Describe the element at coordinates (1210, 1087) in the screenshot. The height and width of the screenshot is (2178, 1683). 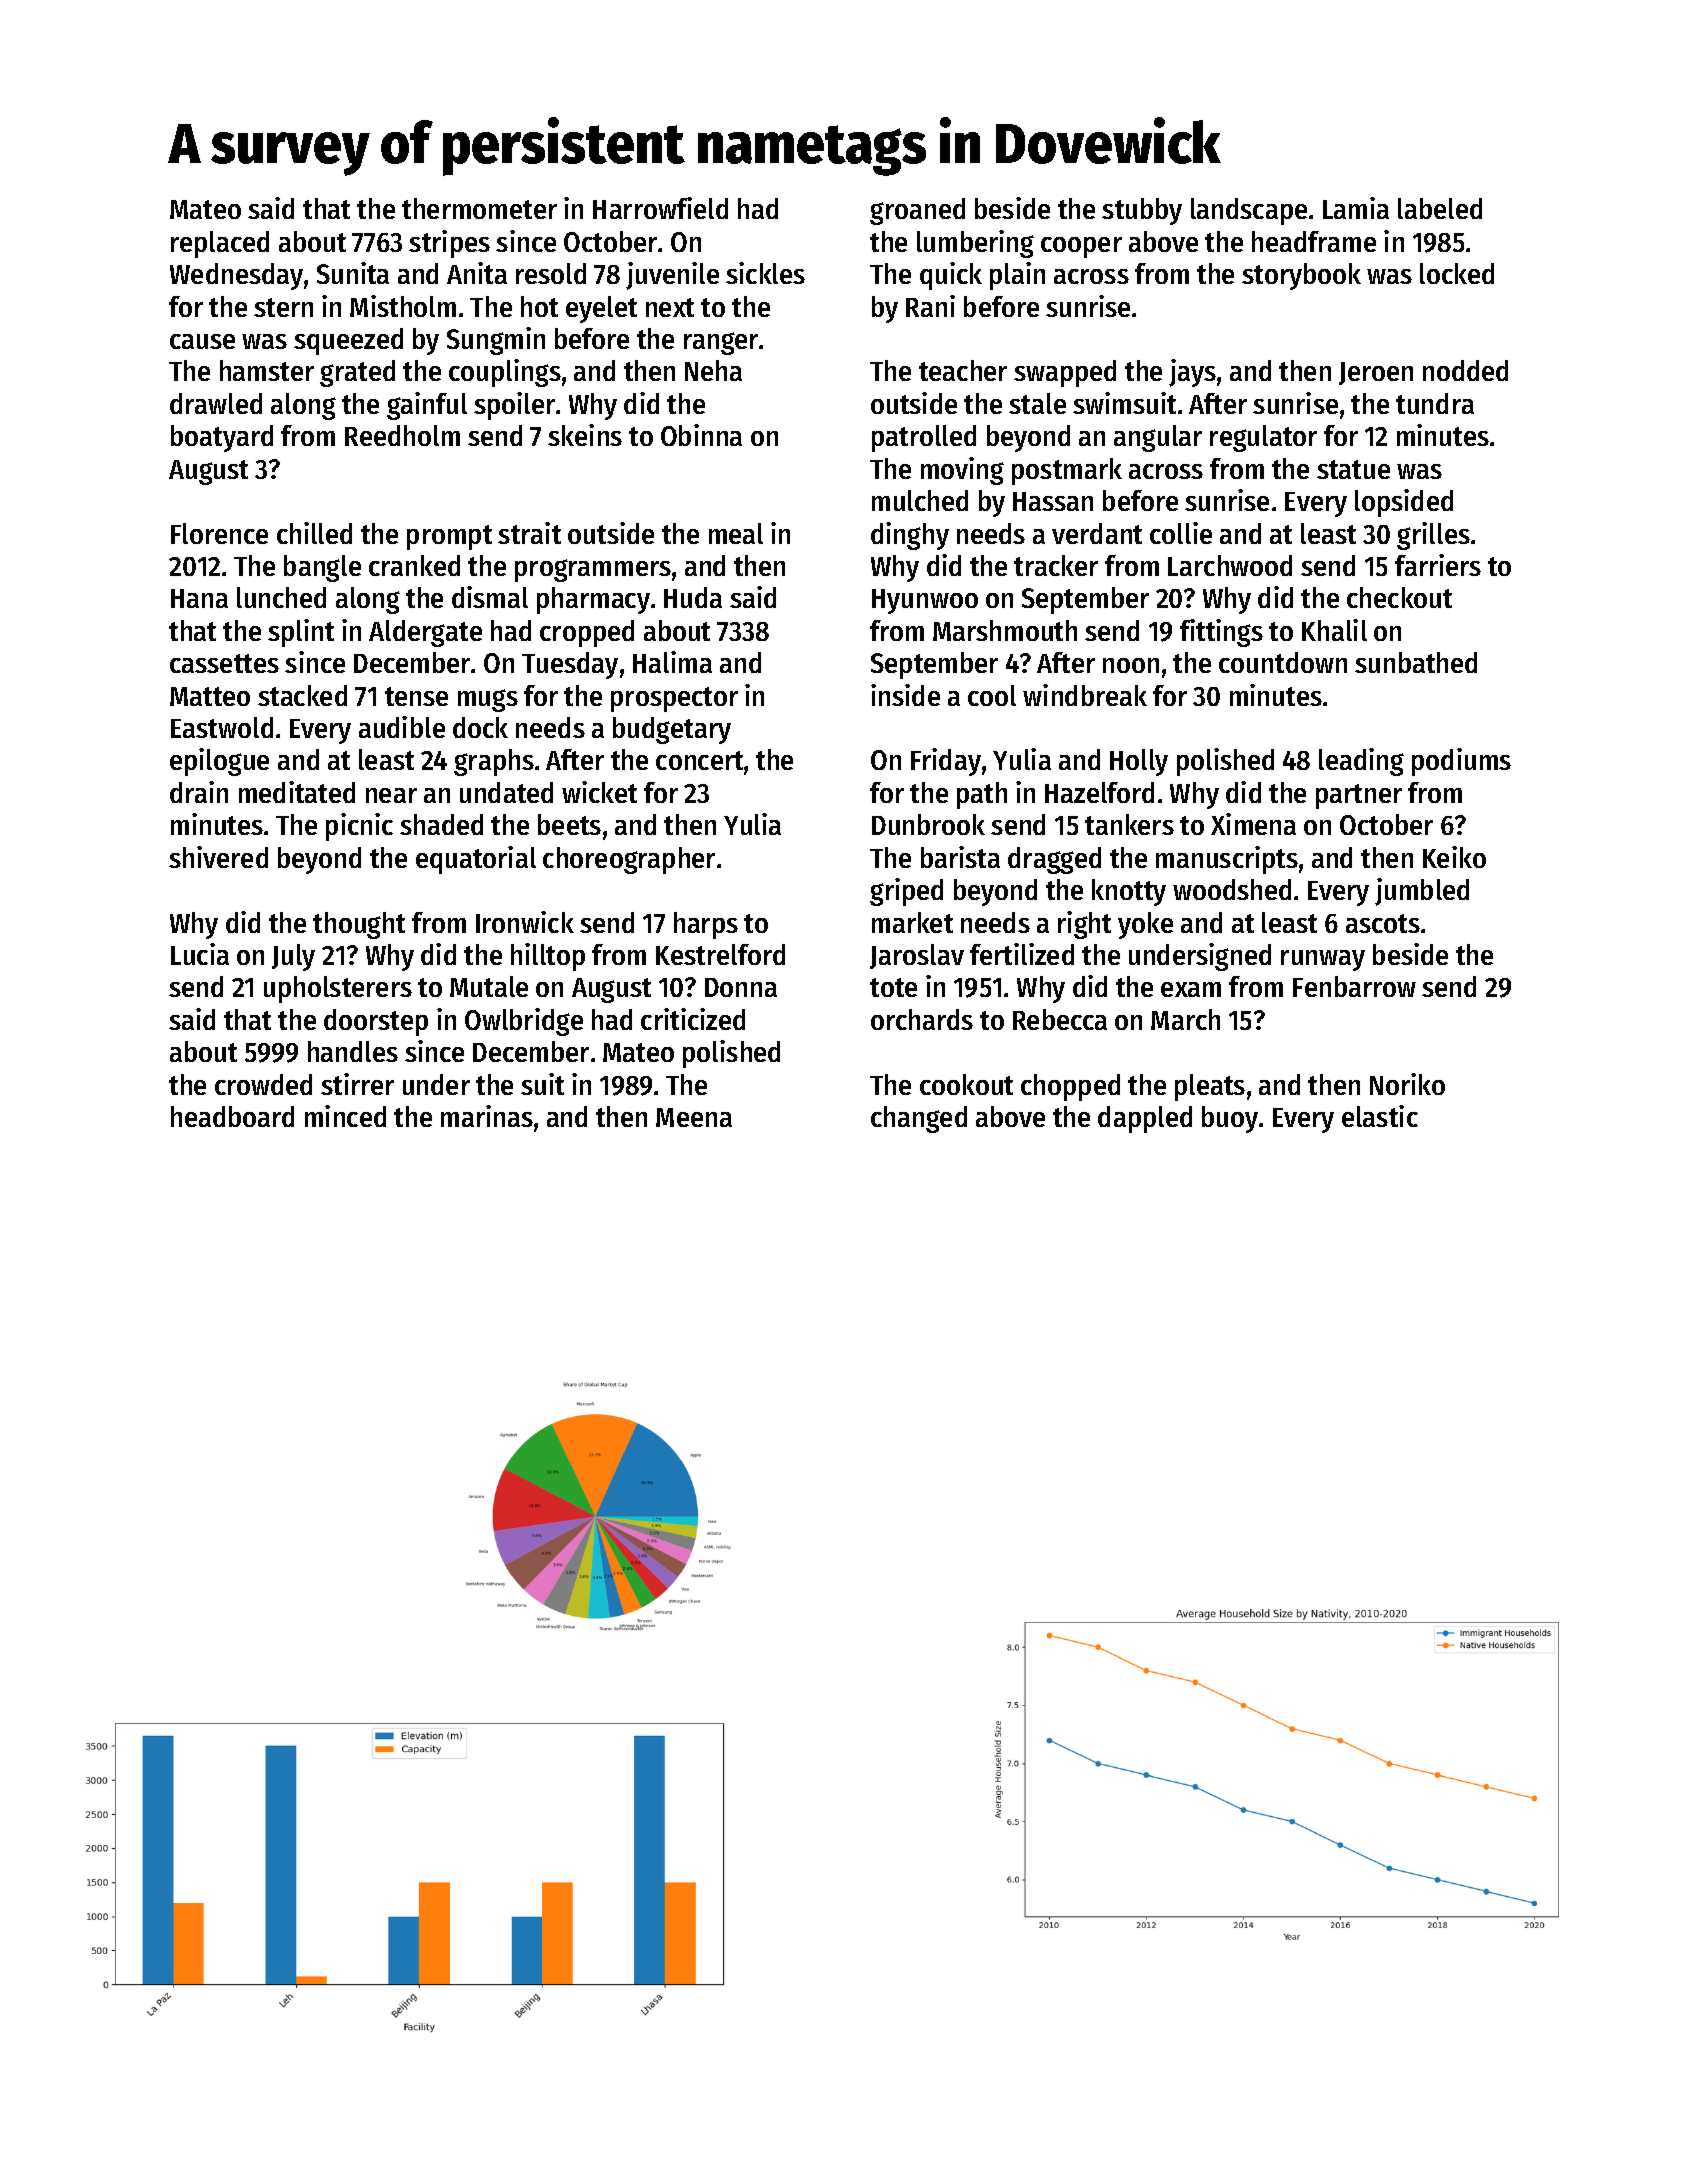
I see `pleats` at that location.
